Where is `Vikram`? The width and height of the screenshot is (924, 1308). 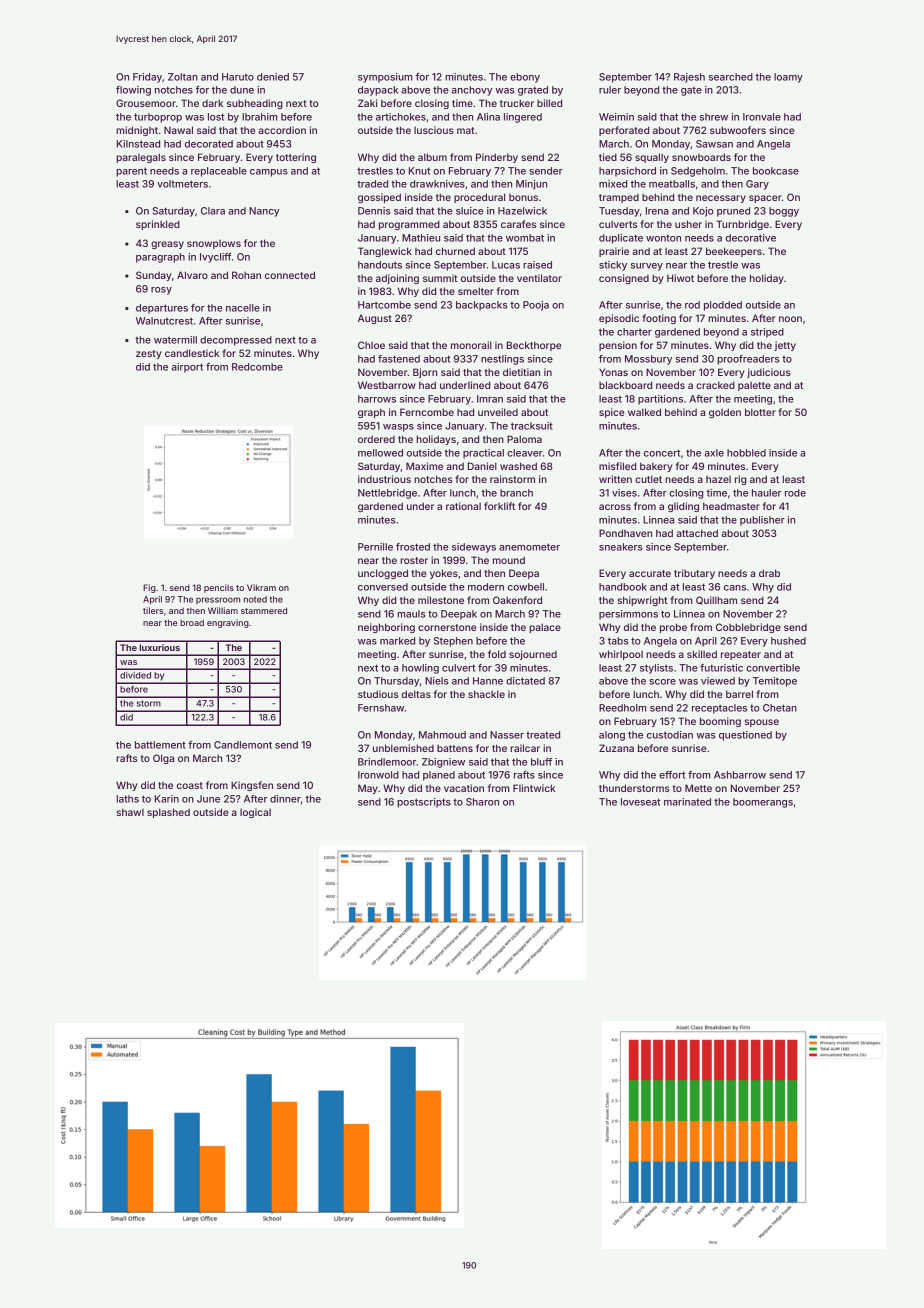
Vikram is located at coordinates (261, 587).
